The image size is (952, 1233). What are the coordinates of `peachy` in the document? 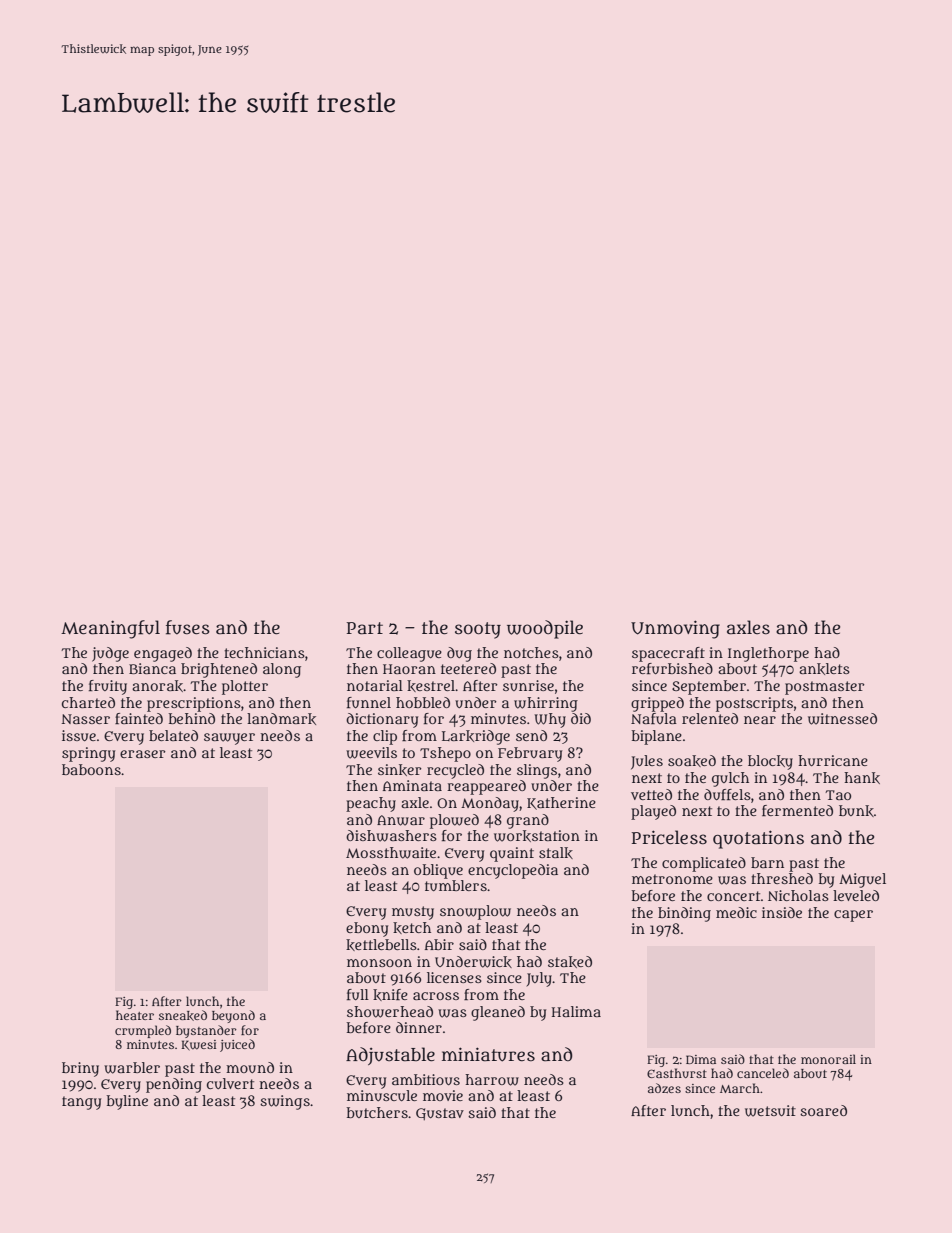 It's located at (371, 804).
